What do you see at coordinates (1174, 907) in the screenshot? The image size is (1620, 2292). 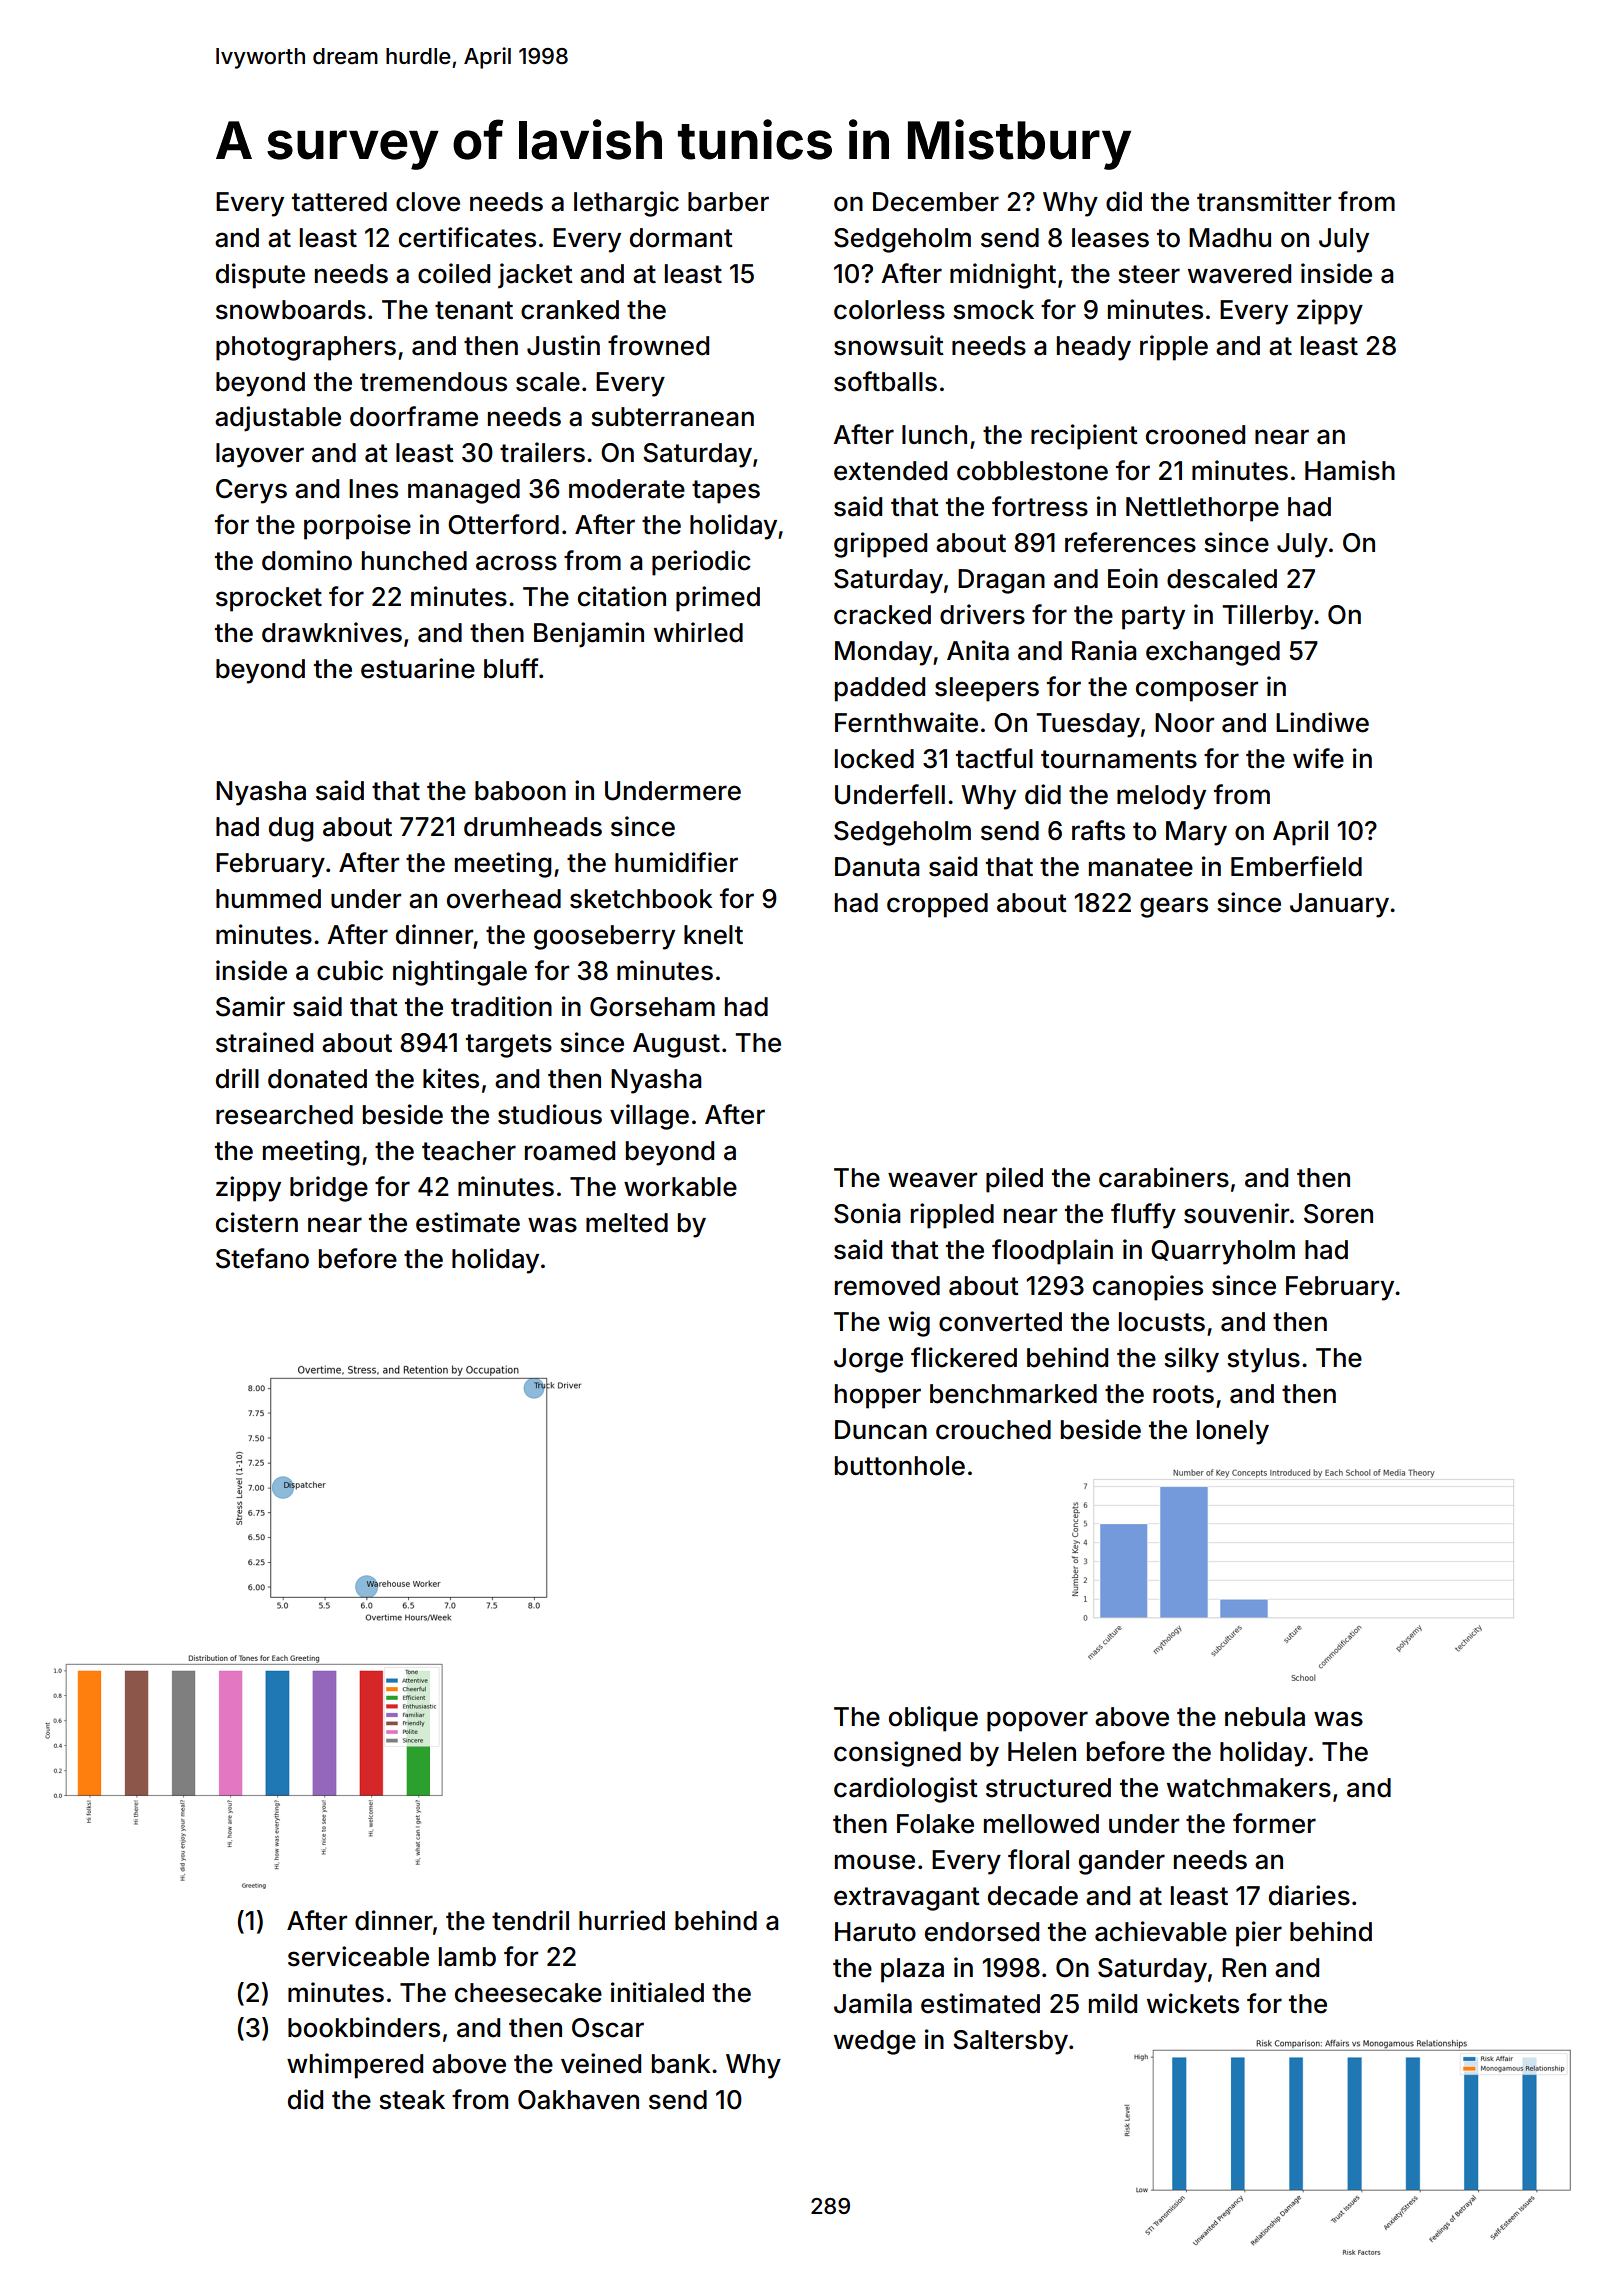 I see `gears` at bounding box center [1174, 907].
